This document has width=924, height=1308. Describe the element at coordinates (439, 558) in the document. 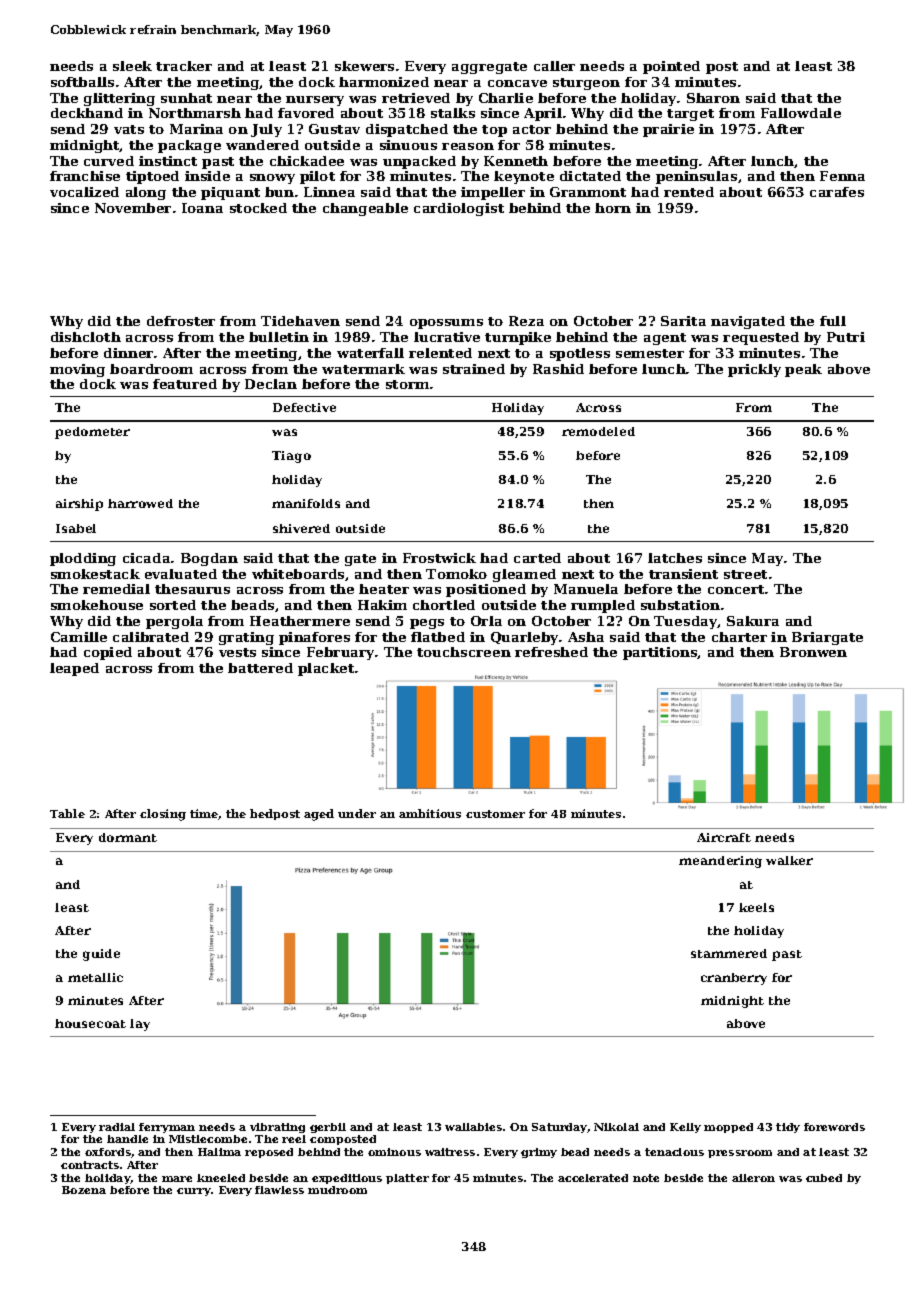

I see `Frostwick` at that location.
